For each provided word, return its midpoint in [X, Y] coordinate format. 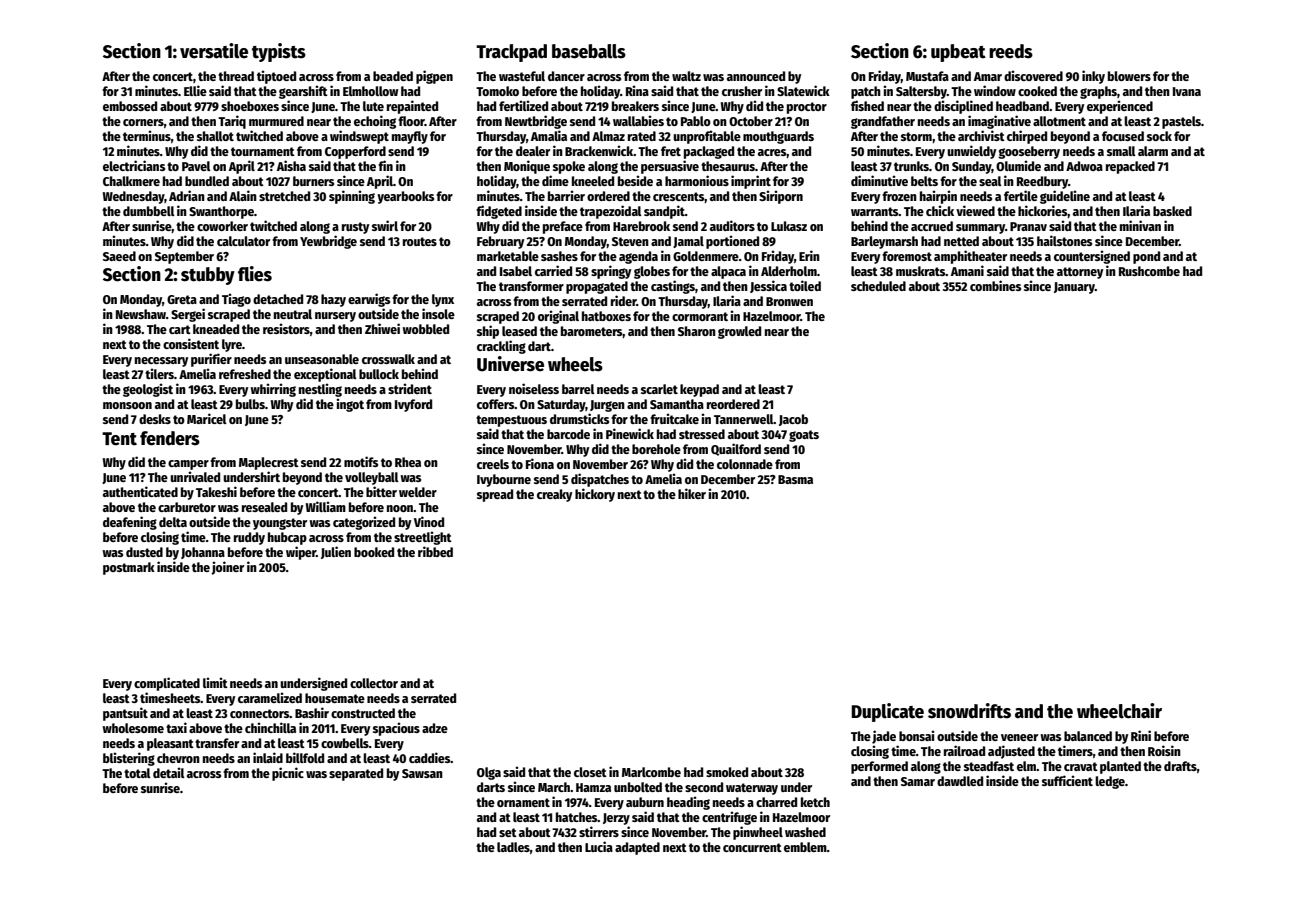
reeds [1011, 51]
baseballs [589, 51]
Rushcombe [1149, 271]
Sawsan [422, 773]
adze [435, 728]
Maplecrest [269, 463]
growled [739, 332]
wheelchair [1119, 711]
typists [279, 52]
